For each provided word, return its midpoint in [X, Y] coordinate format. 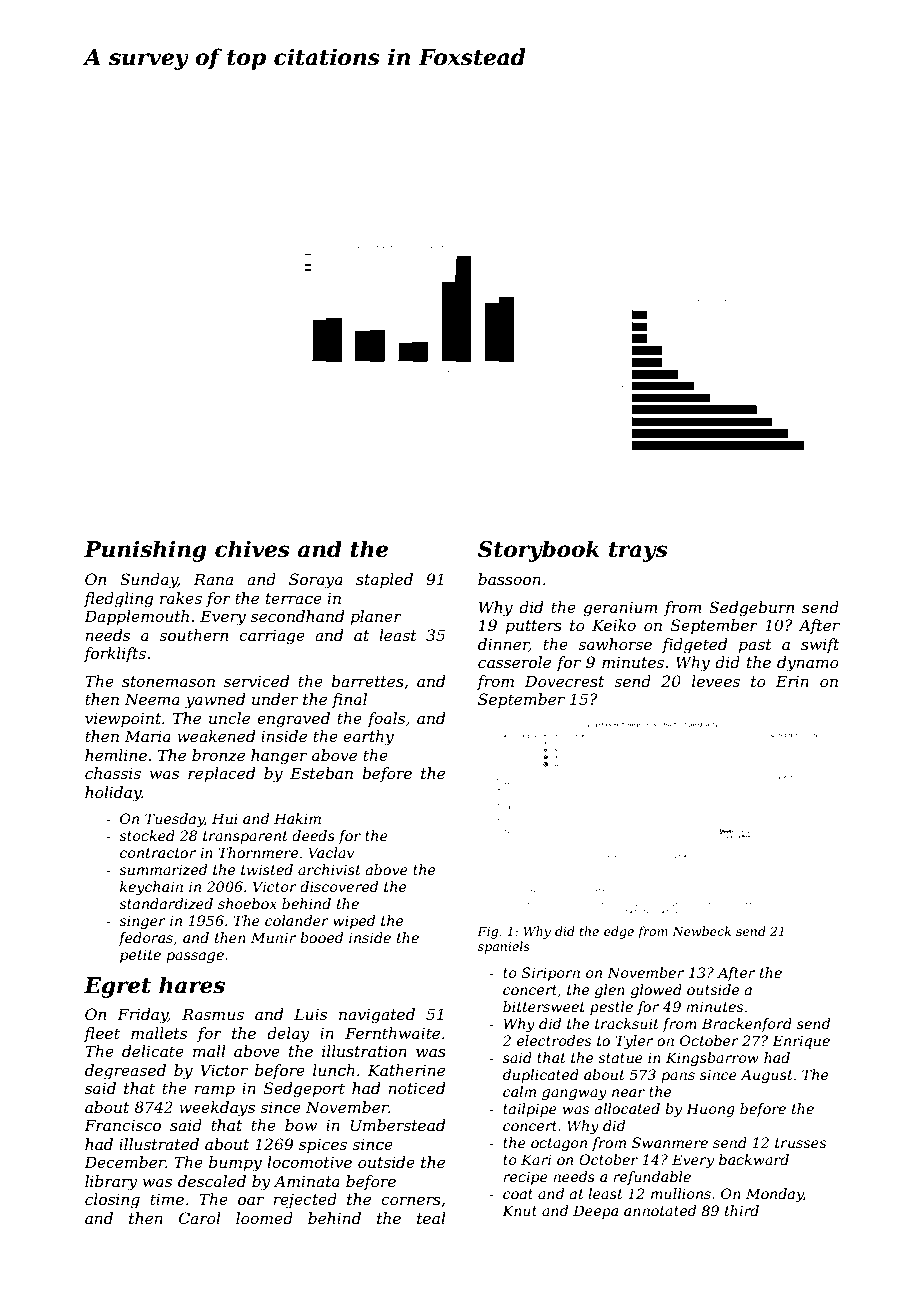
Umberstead [398, 1125]
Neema [152, 699]
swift [820, 645]
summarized [163, 870]
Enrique [801, 1042]
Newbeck [701, 931]
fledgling [119, 600]
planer [376, 617]
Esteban [321, 773]
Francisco [122, 1125]
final [349, 700]
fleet [102, 1034]
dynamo [808, 664]
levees [716, 681]
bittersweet [544, 1006]
